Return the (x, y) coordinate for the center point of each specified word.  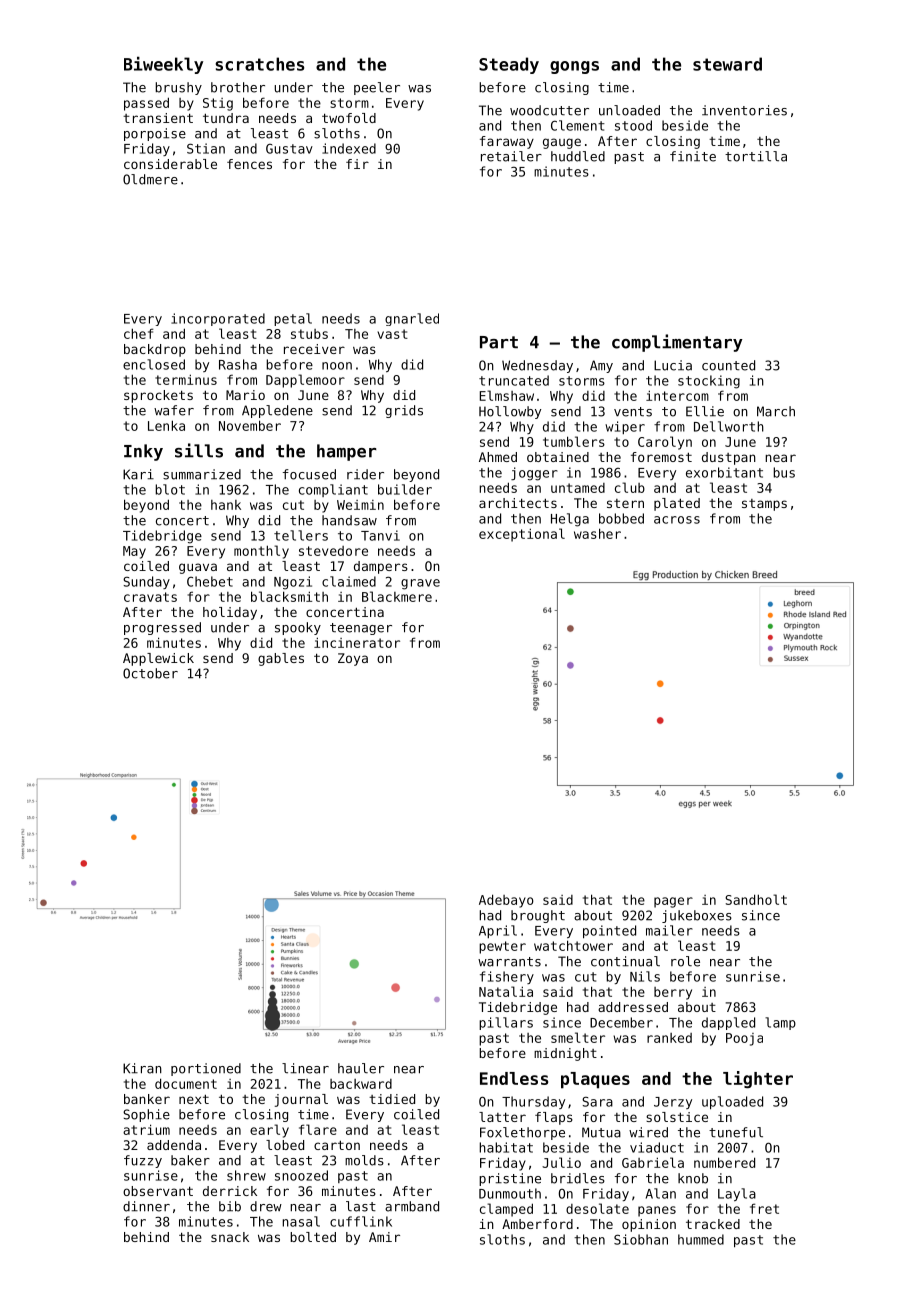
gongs (574, 67)
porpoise (155, 134)
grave (420, 584)
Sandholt (756, 899)
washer (597, 533)
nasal (301, 1221)
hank (226, 505)
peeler (377, 88)
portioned (206, 1069)
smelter (578, 1037)
